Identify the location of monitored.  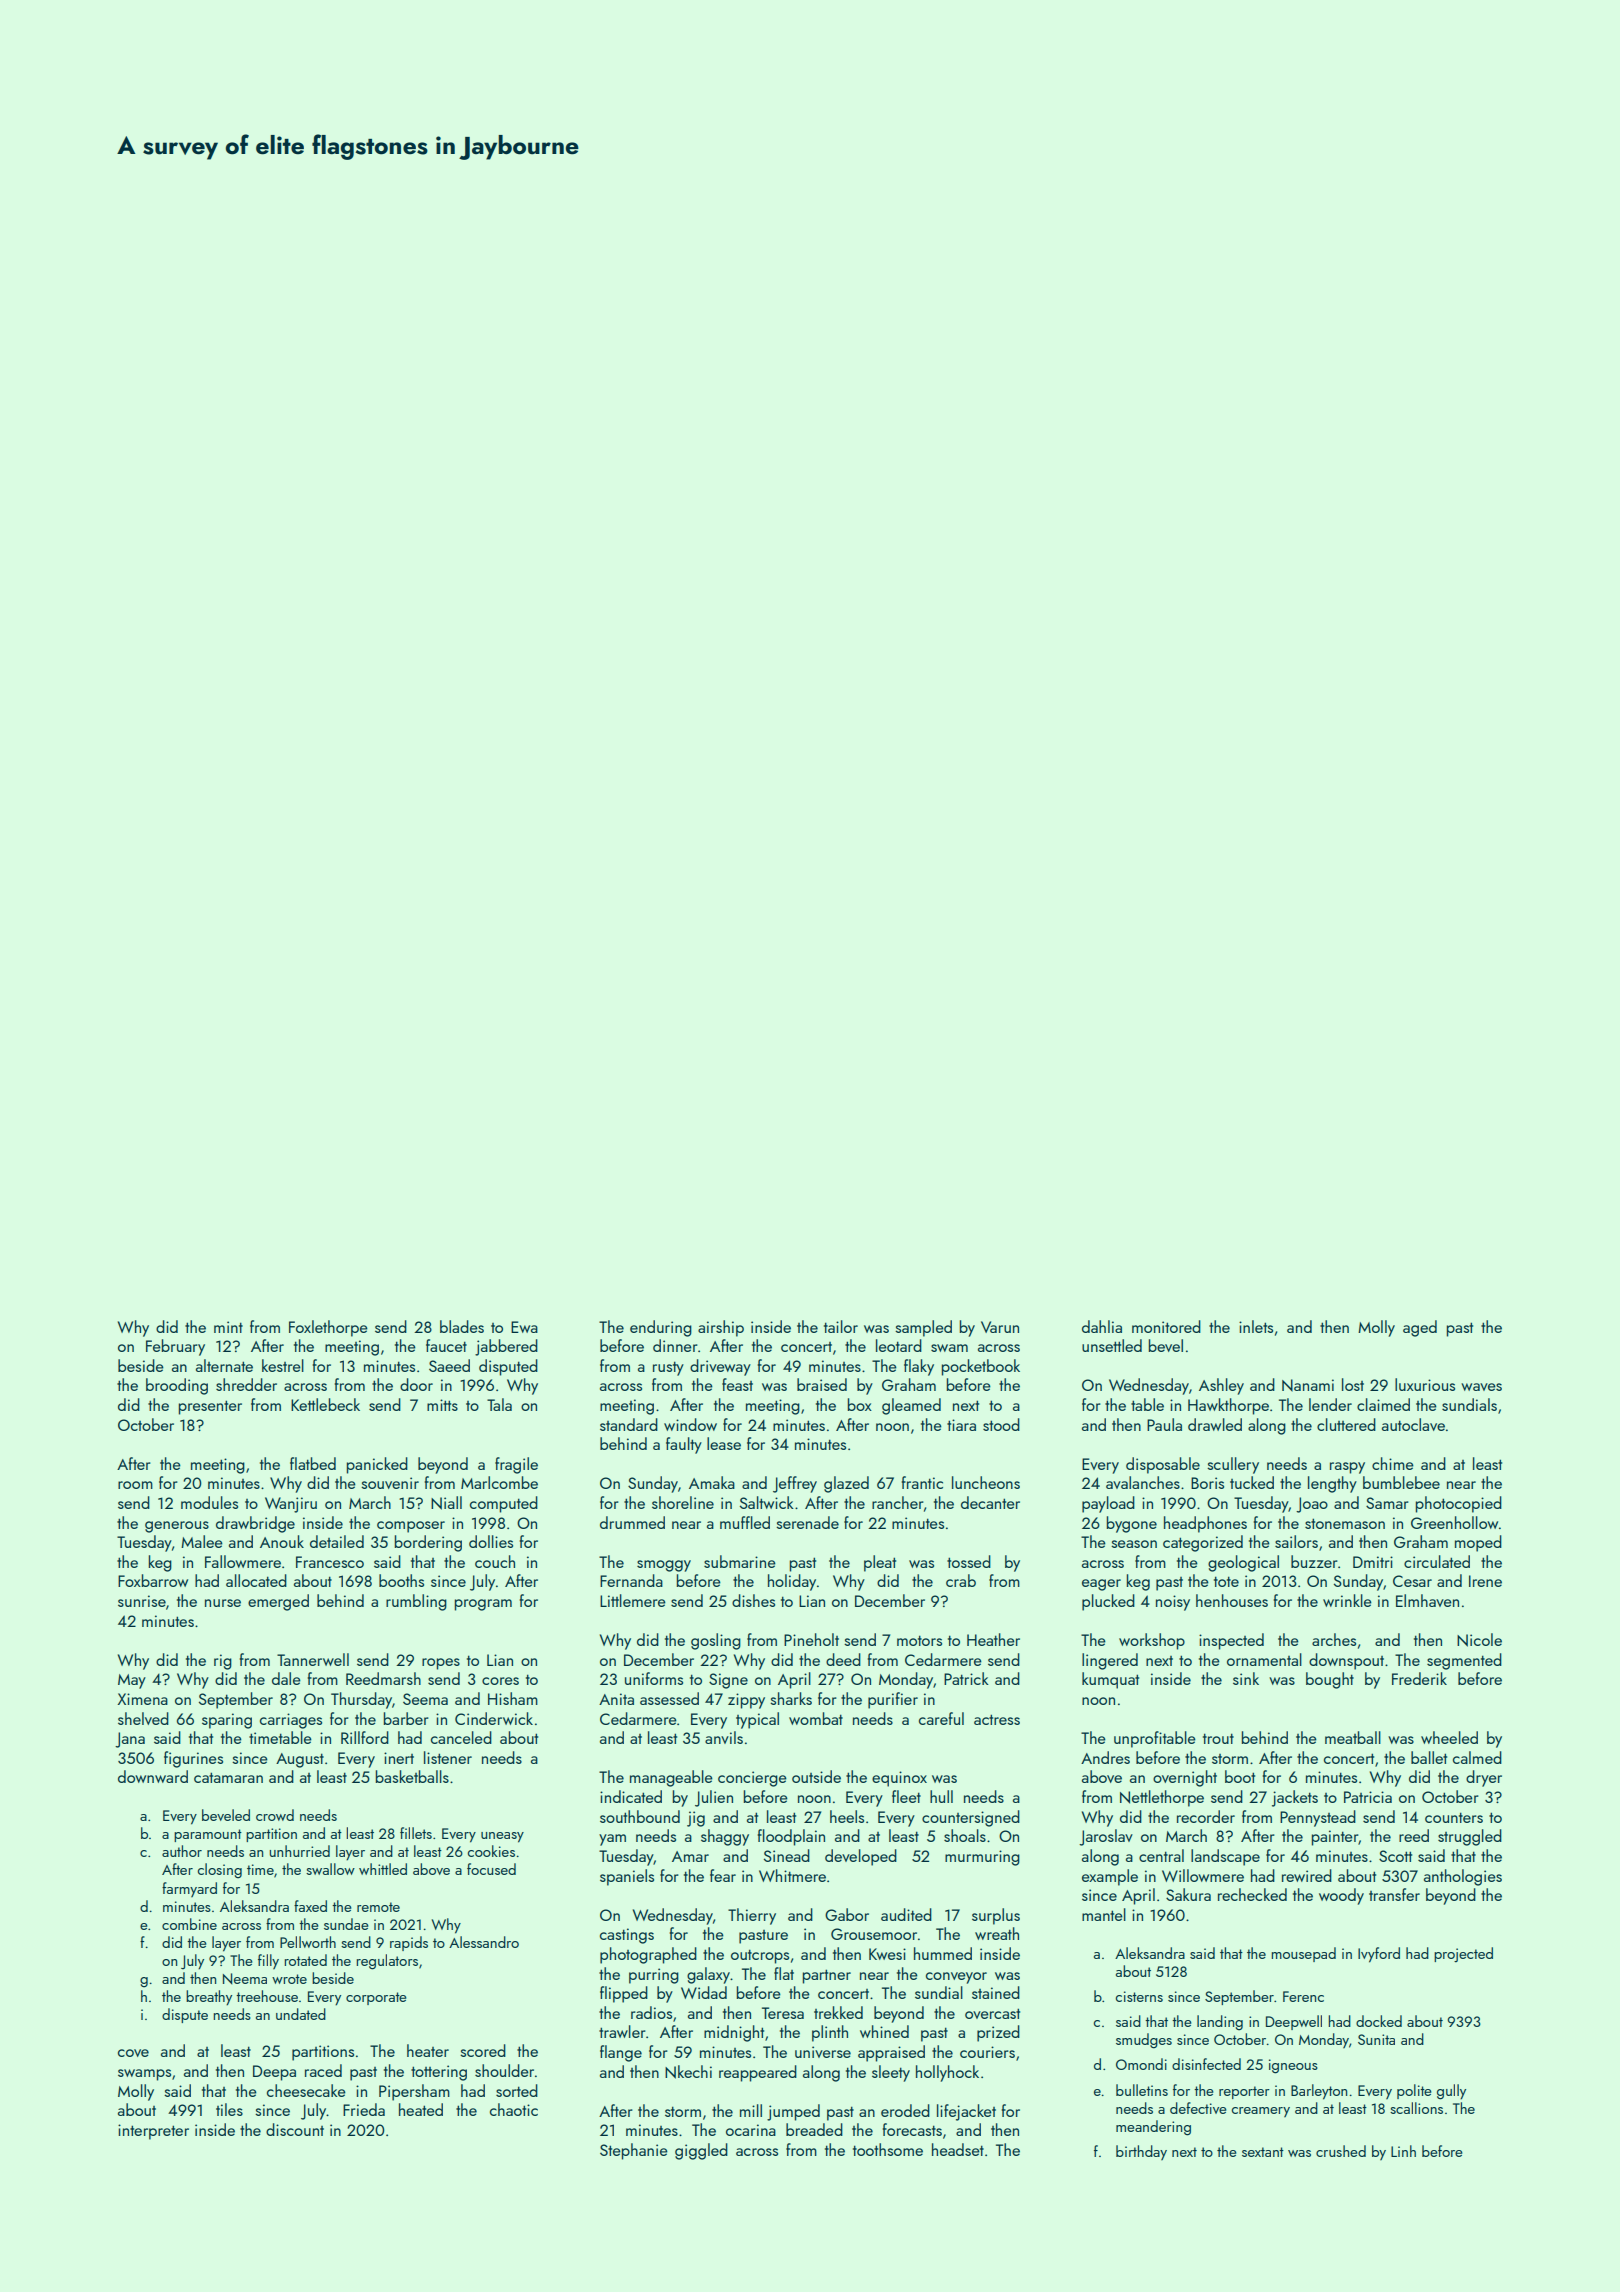
(1166, 1326).
